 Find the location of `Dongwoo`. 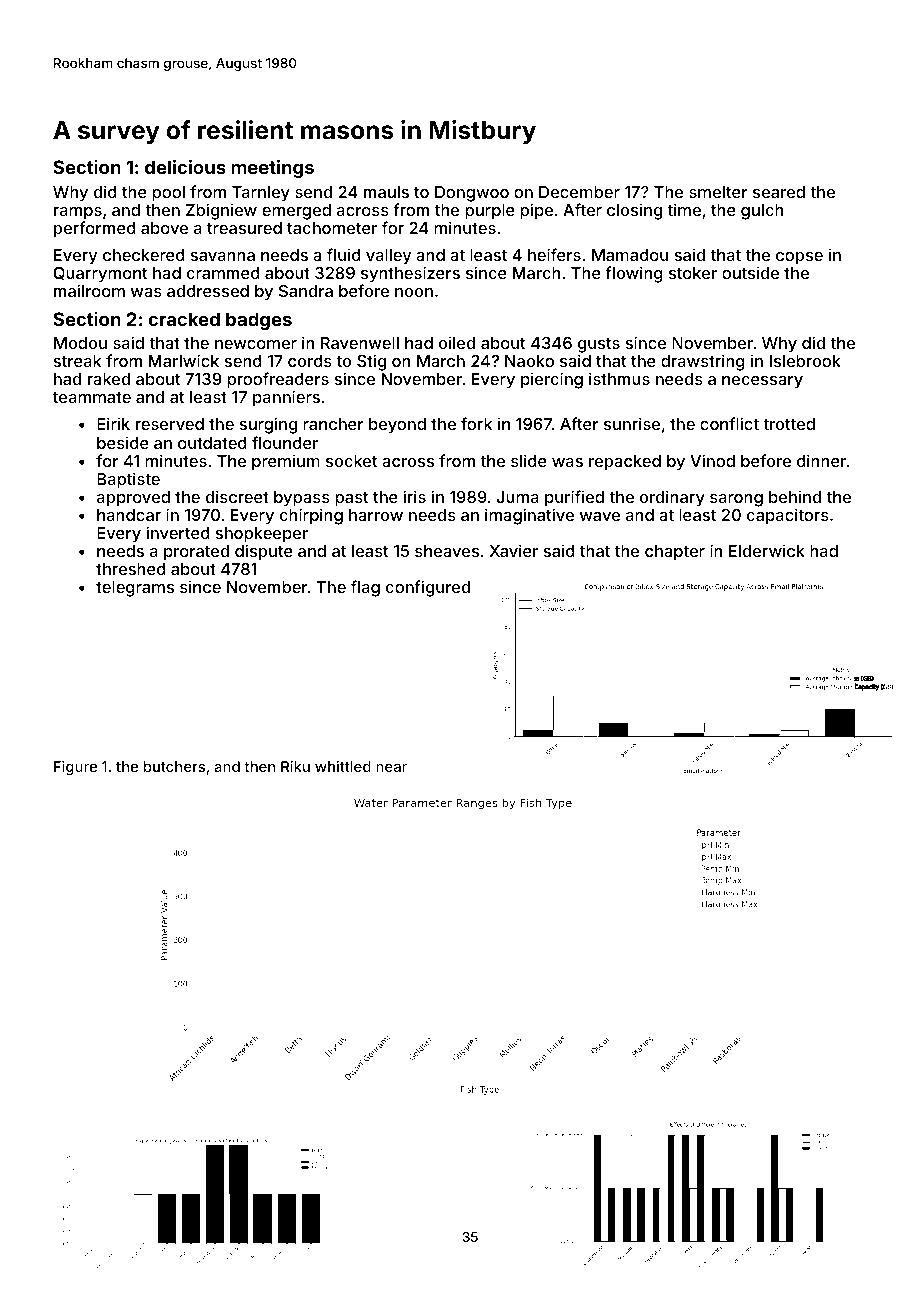

Dongwoo is located at coordinates (472, 194).
